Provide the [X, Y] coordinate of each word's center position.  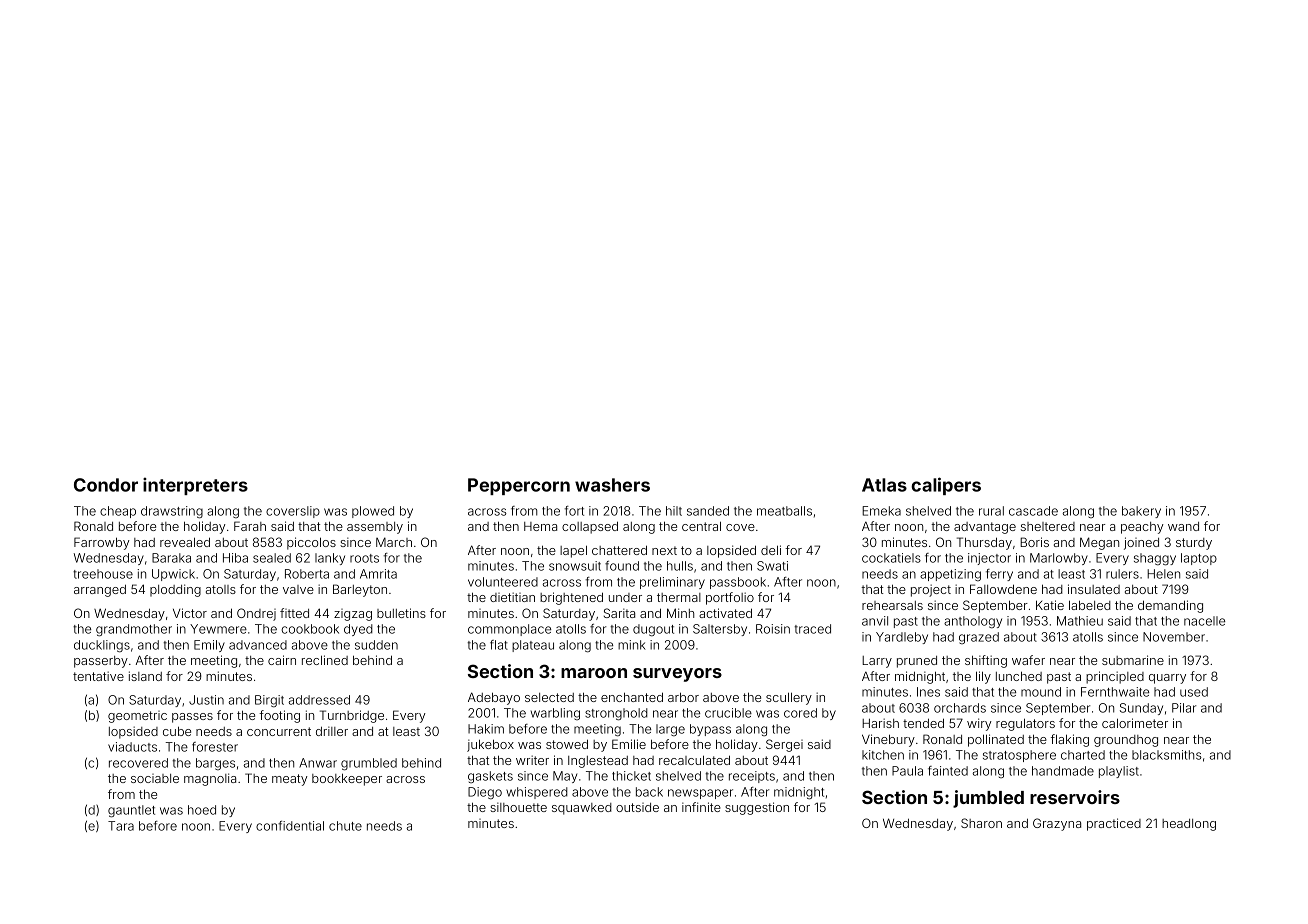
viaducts [132, 747]
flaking [1070, 740]
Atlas [884, 485]
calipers [946, 486]
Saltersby [720, 630]
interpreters [195, 486]
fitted [294, 613]
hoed [202, 810]
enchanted [632, 697]
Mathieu [1080, 621]
